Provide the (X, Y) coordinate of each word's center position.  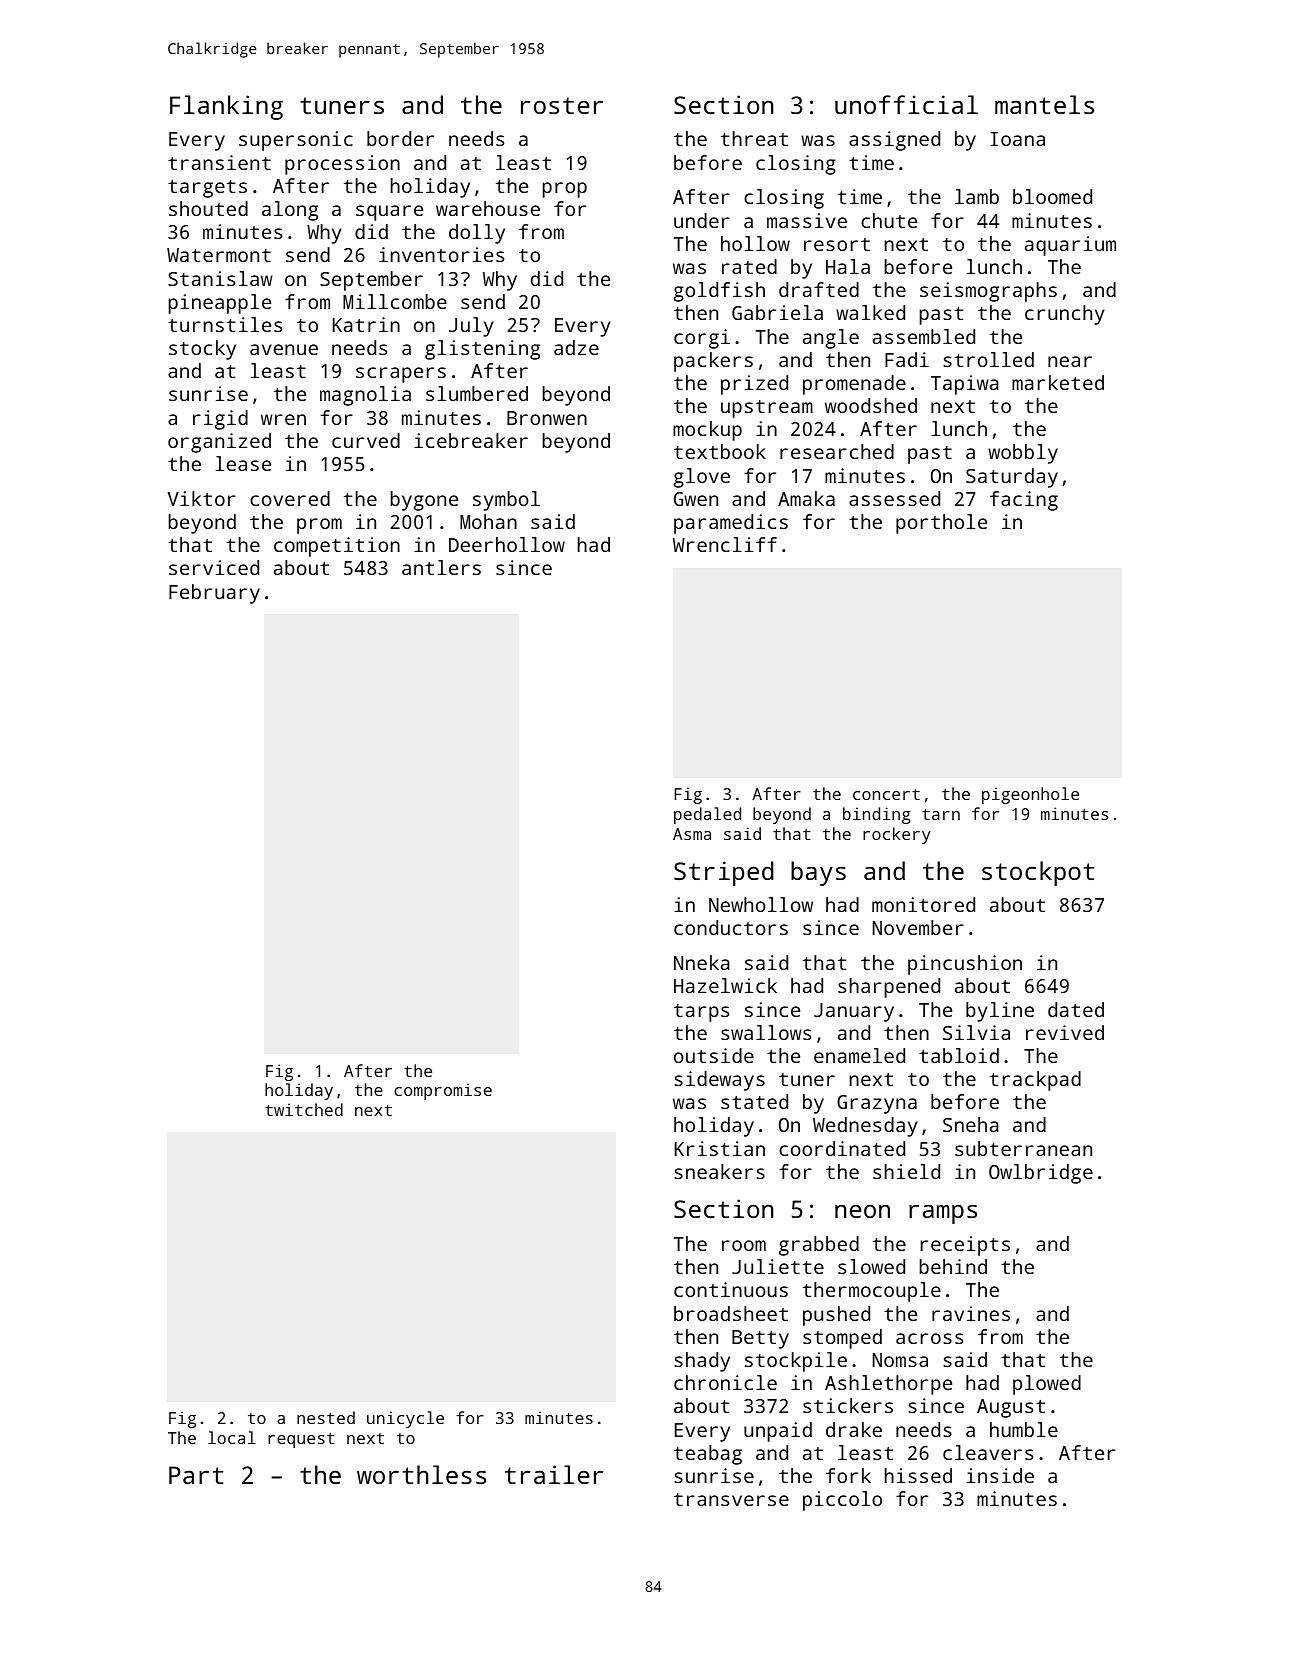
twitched (304, 1109)
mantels (1044, 104)
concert (886, 794)
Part (196, 1475)
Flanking (226, 107)
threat (754, 138)
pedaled (707, 815)
